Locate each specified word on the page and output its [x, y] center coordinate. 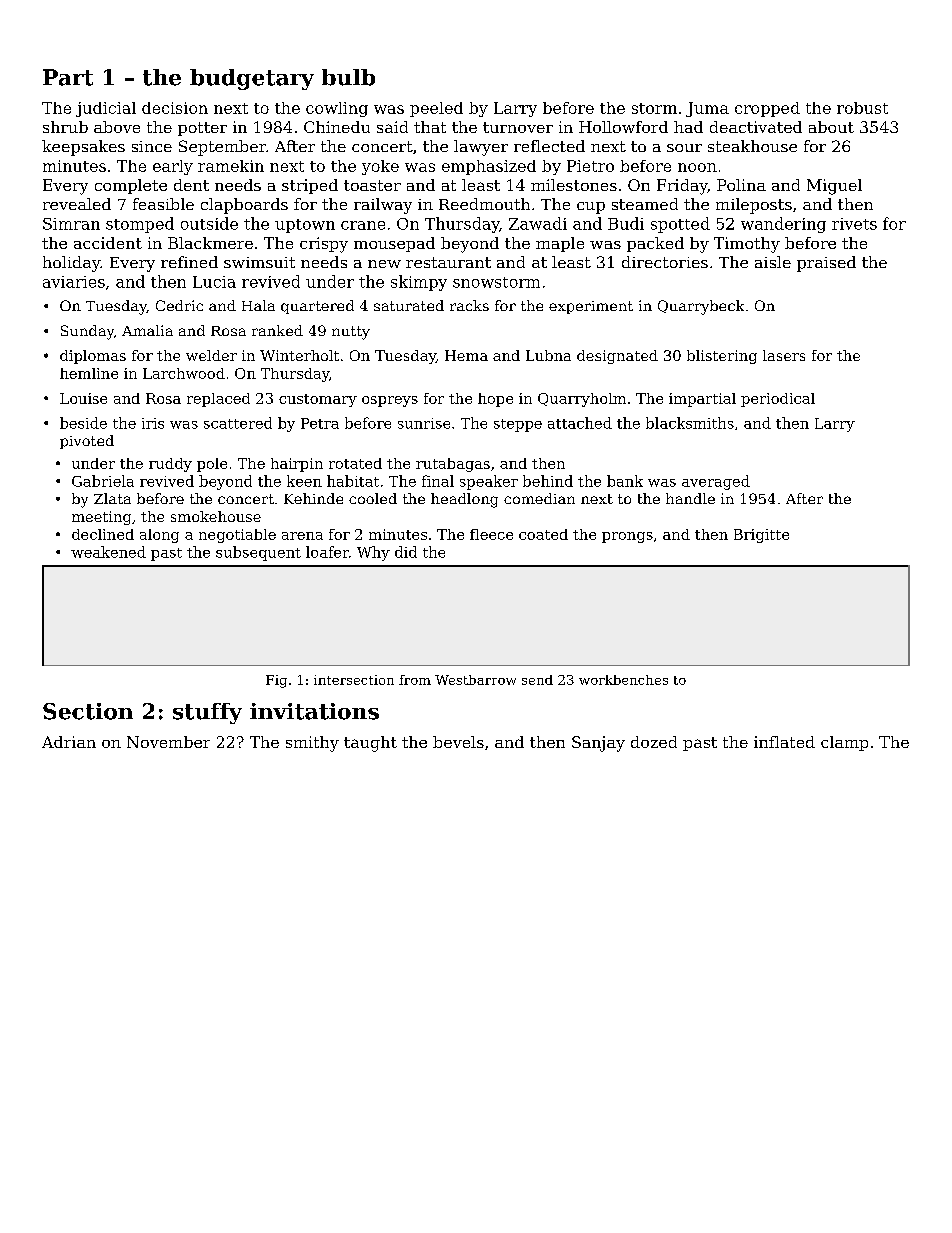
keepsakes [83, 148]
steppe [518, 425]
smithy [312, 744]
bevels [458, 742]
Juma [707, 109]
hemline [89, 373]
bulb [348, 77]
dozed [654, 742]
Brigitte [761, 536]
